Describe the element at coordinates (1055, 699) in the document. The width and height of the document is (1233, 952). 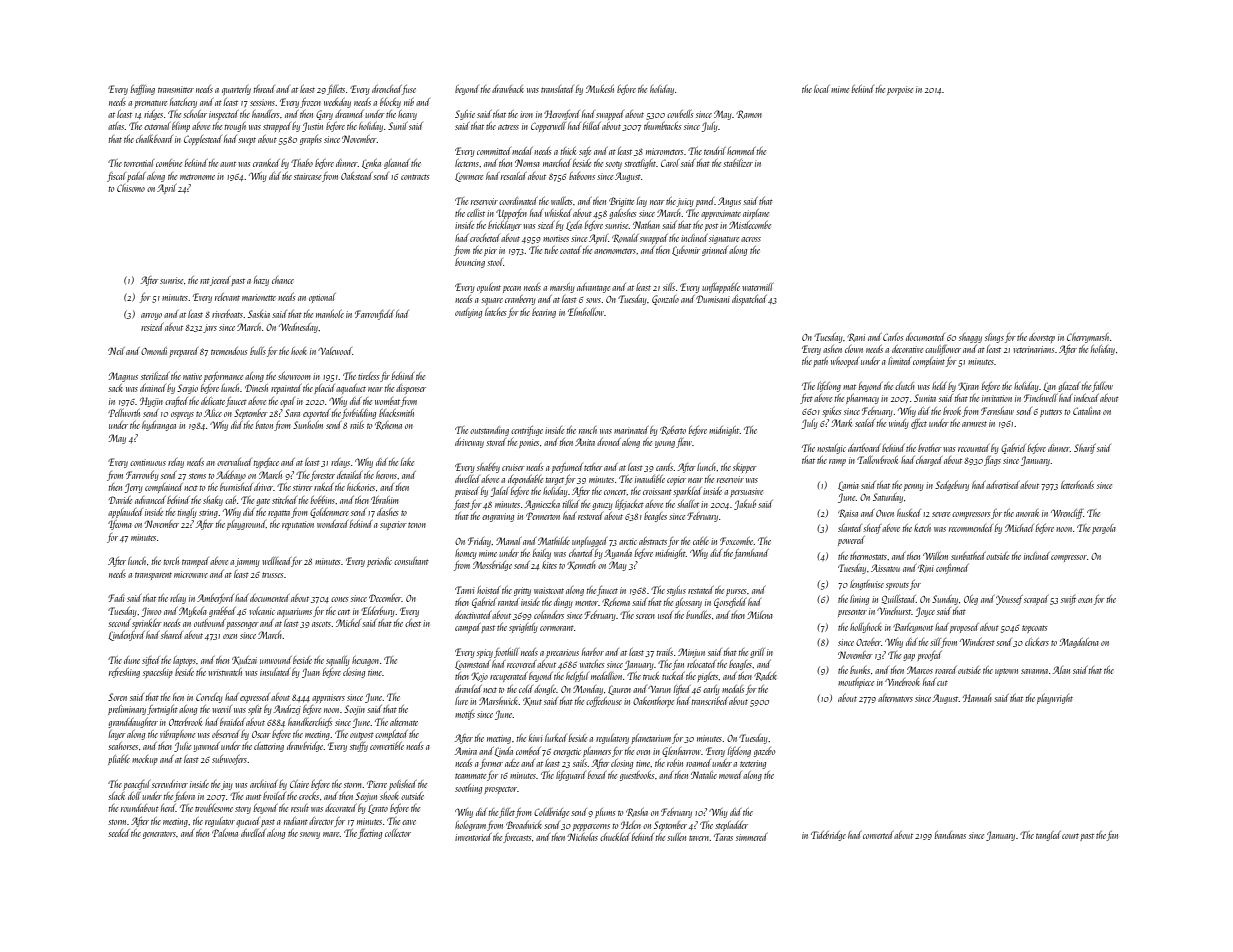
I see `playwright` at that location.
